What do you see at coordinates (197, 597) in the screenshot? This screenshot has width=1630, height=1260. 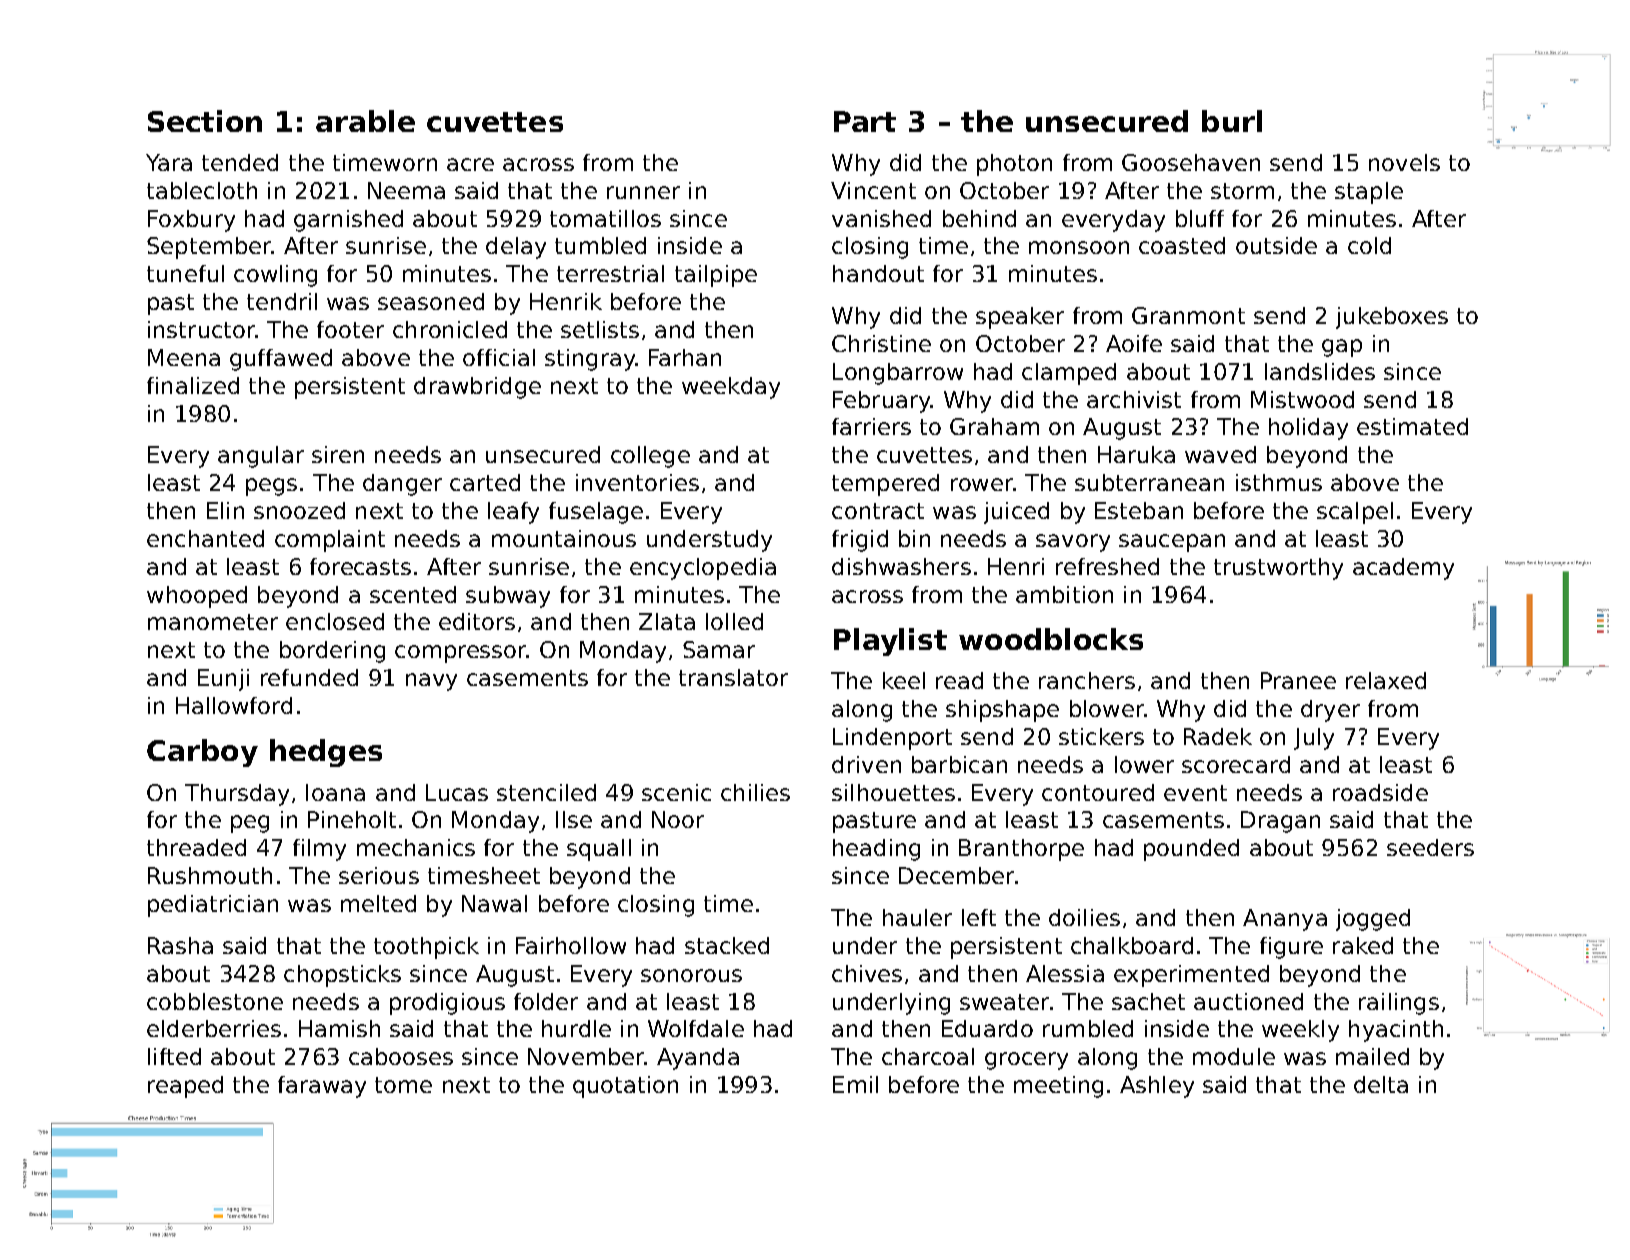 I see `whooped` at bounding box center [197, 597].
